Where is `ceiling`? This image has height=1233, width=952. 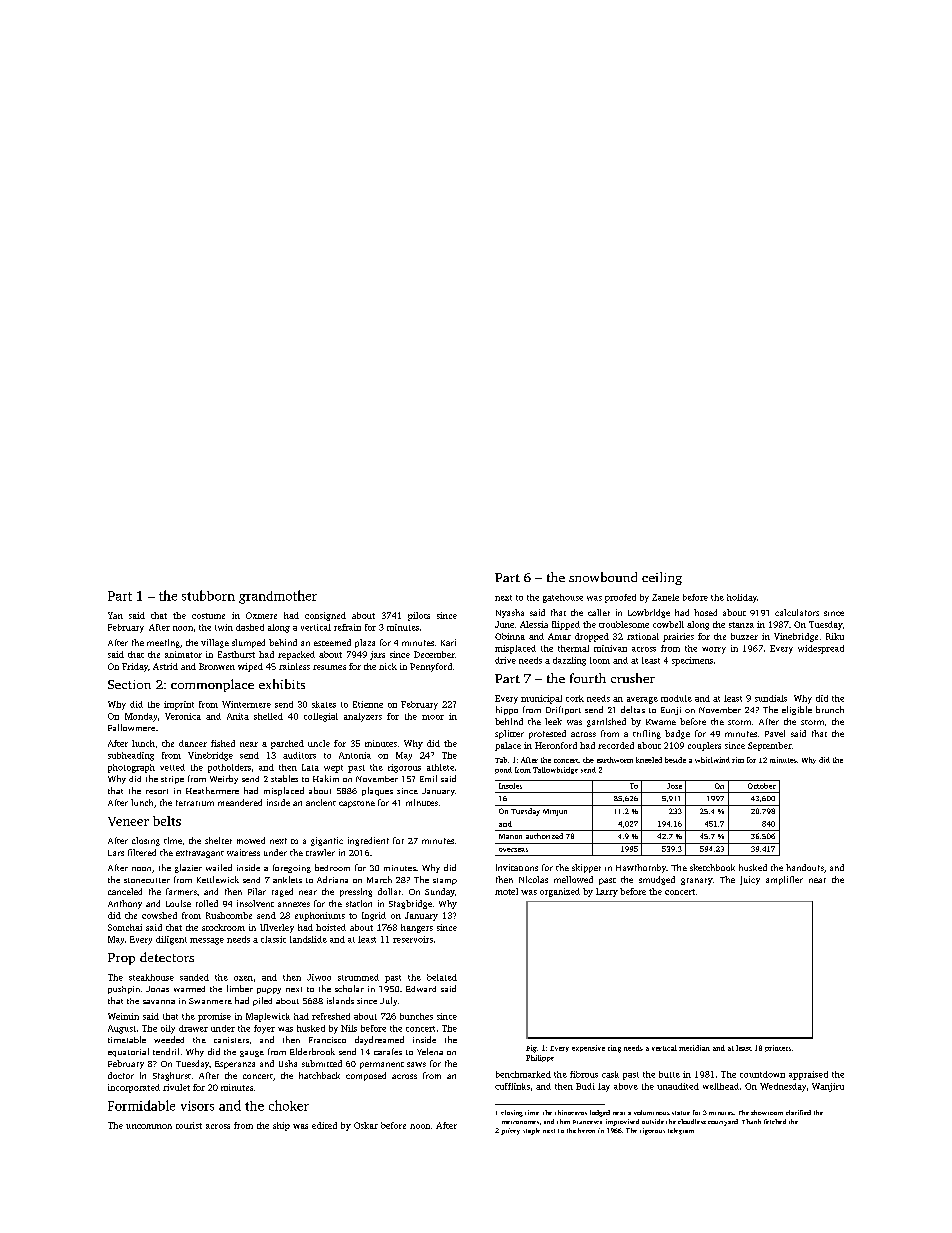
ceiling is located at coordinates (662, 578).
